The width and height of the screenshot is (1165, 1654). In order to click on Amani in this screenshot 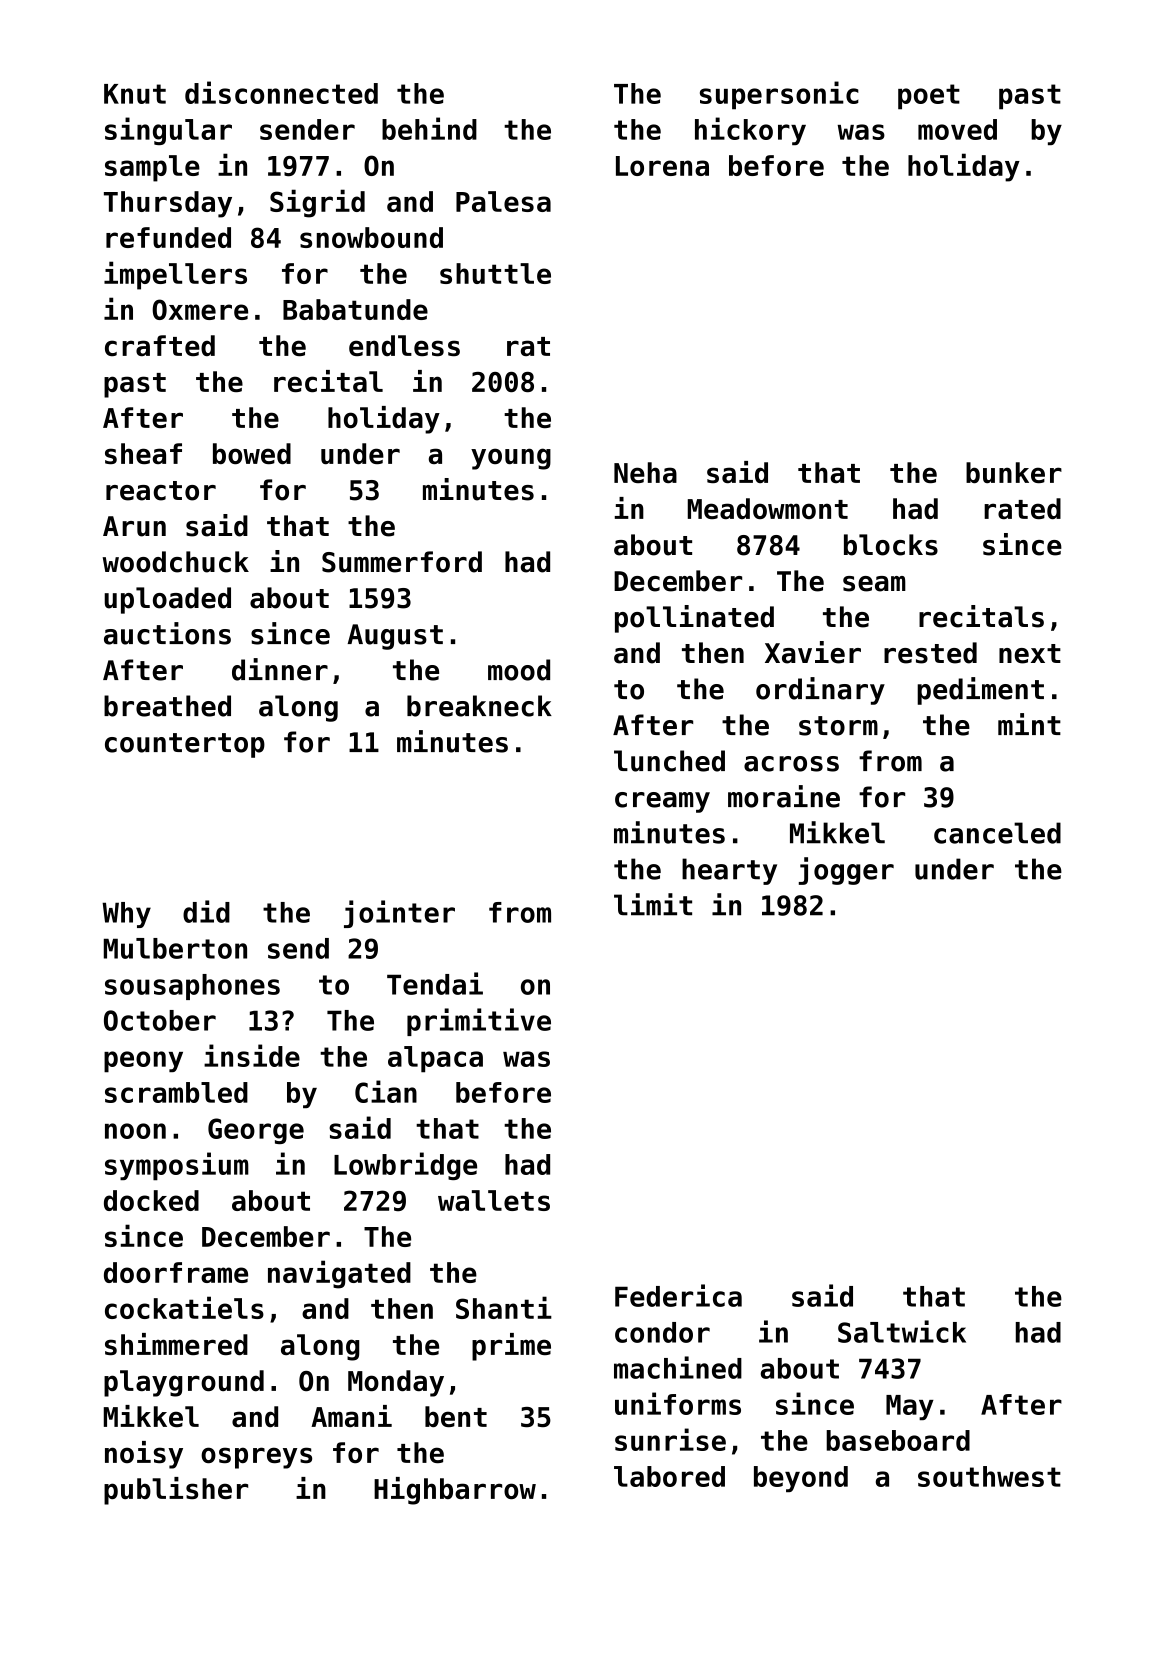, I will do `click(351, 1416)`.
